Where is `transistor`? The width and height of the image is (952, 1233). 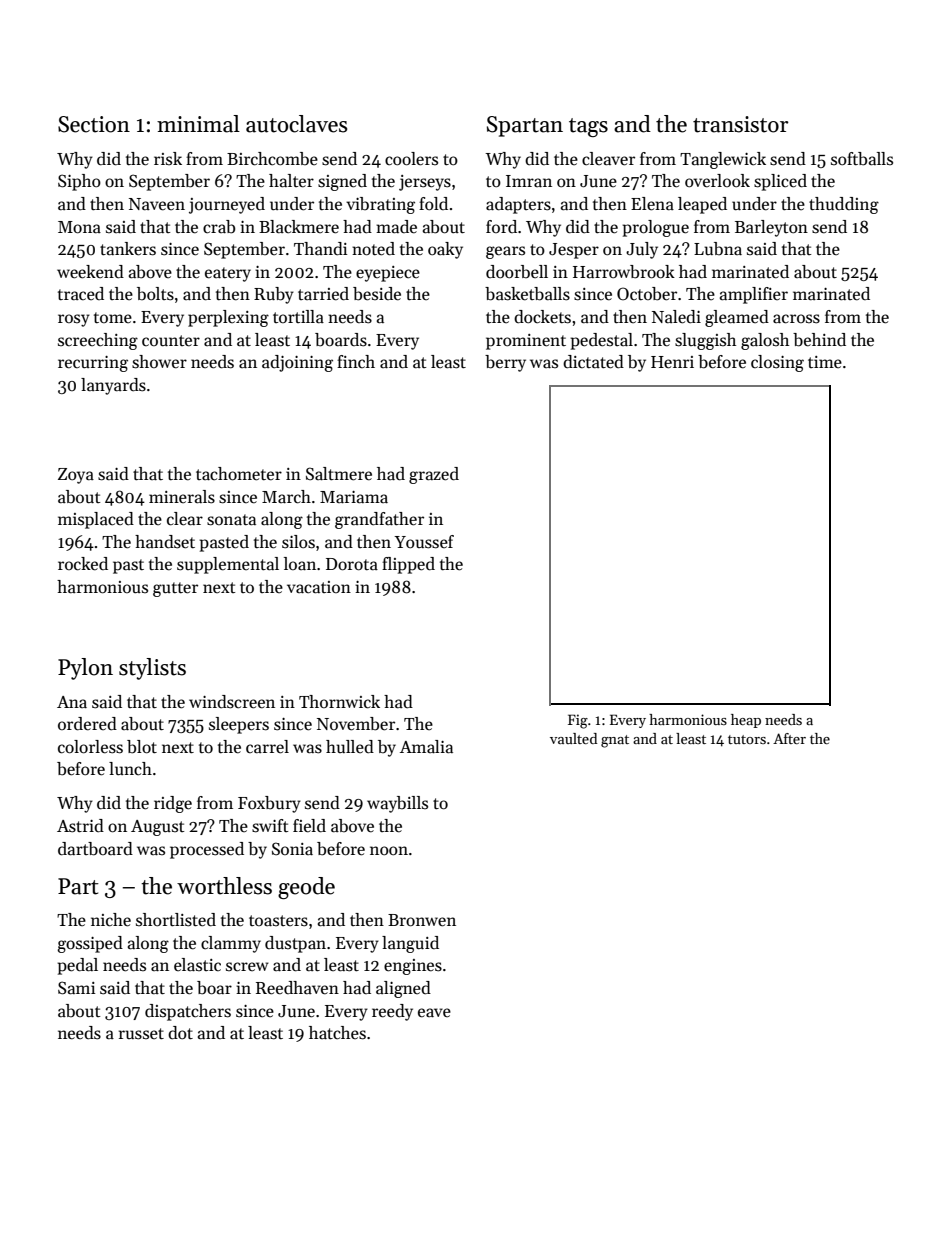 transistor is located at coordinates (741, 124).
